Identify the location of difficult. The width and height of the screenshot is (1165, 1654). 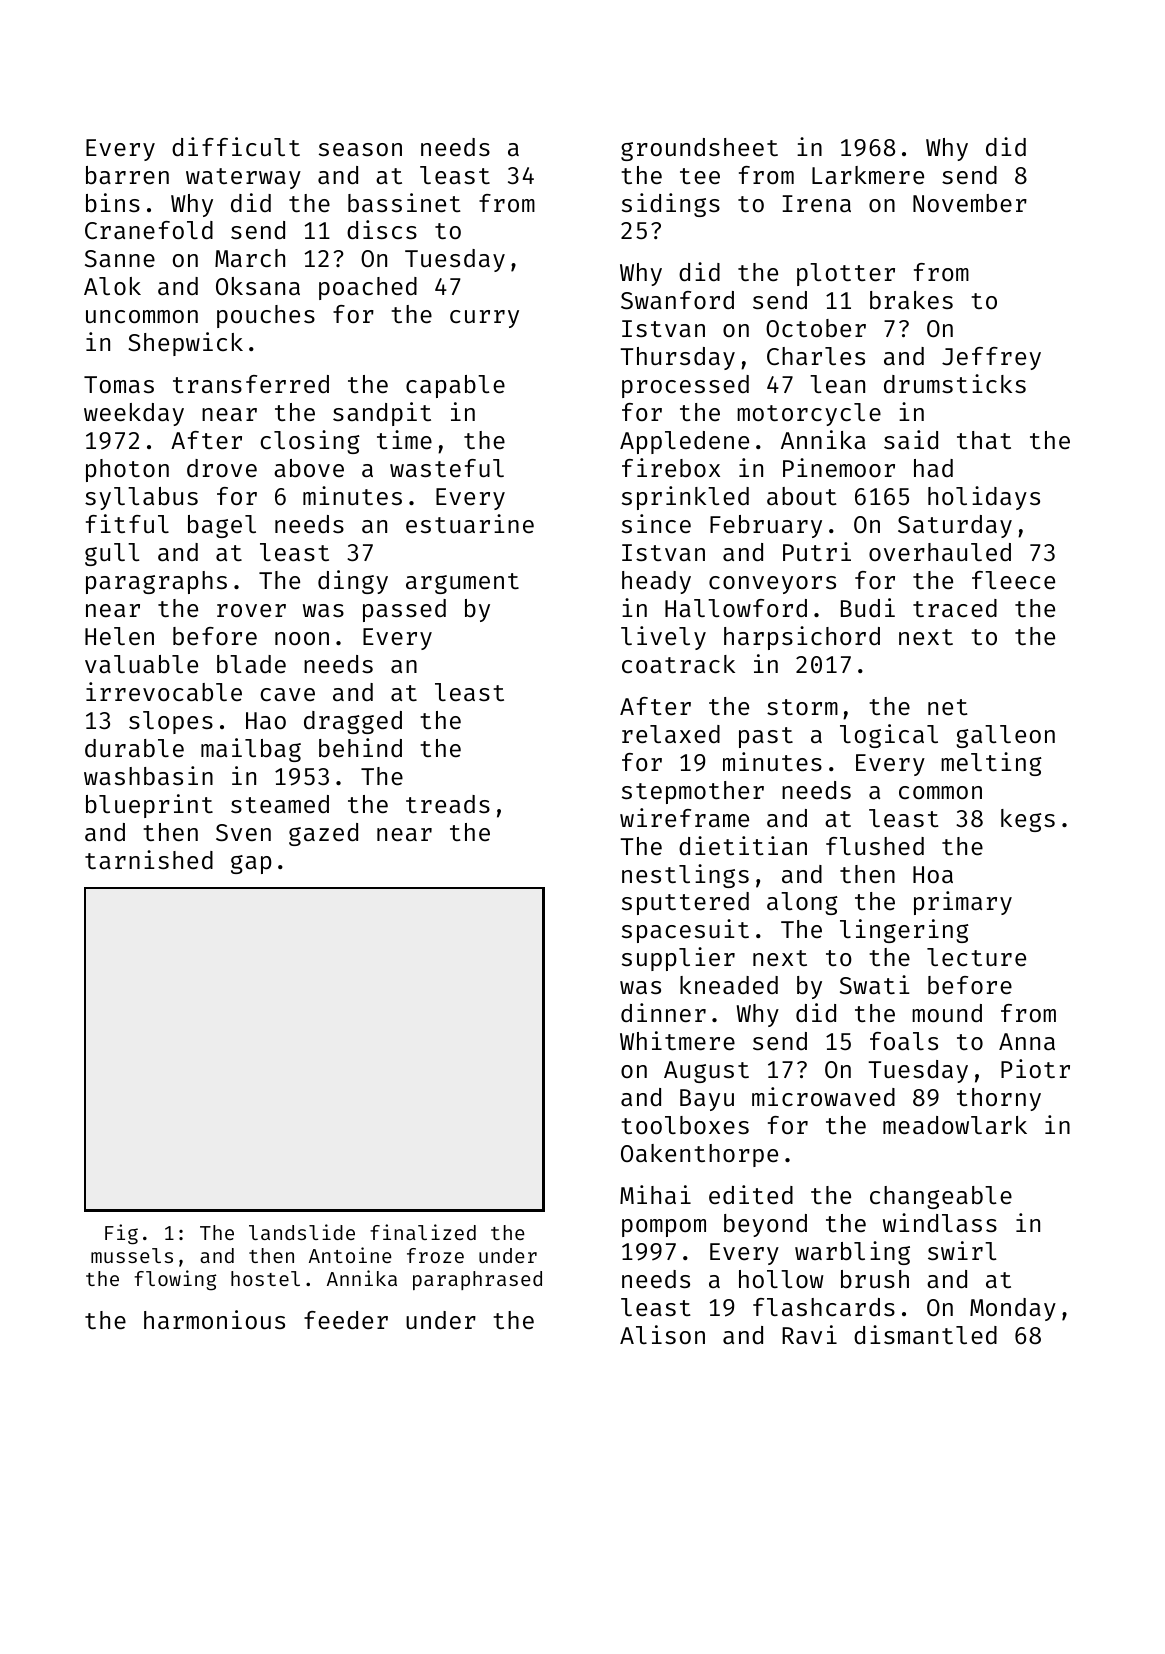
(236, 146).
